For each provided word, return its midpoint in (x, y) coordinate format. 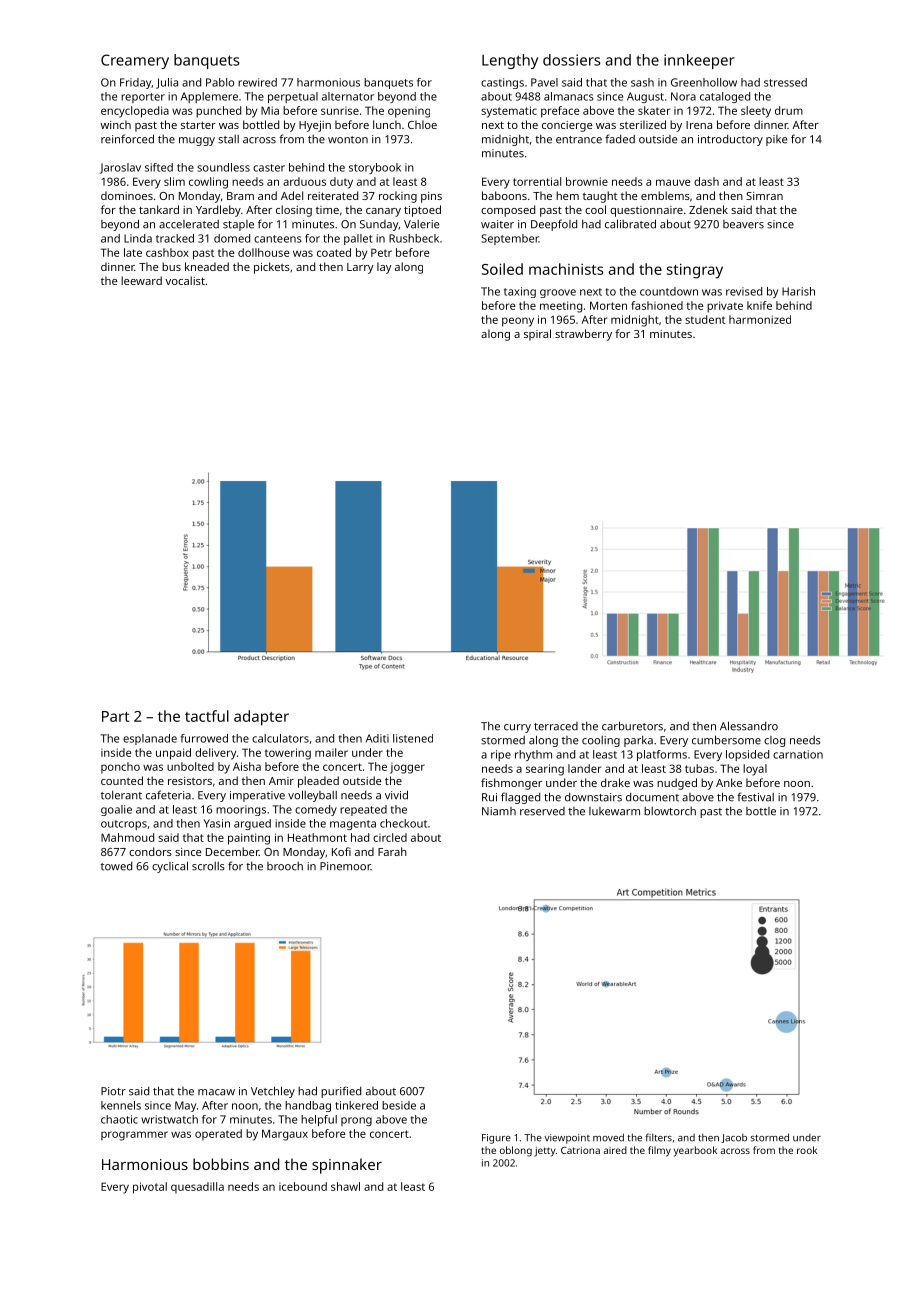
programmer (134, 1136)
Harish (798, 291)
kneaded (207, 266)
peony (518, 322)
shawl (345, 1186)
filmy (659, 1151)
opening (409, 112)
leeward (141, 280)
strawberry (583, 335)
